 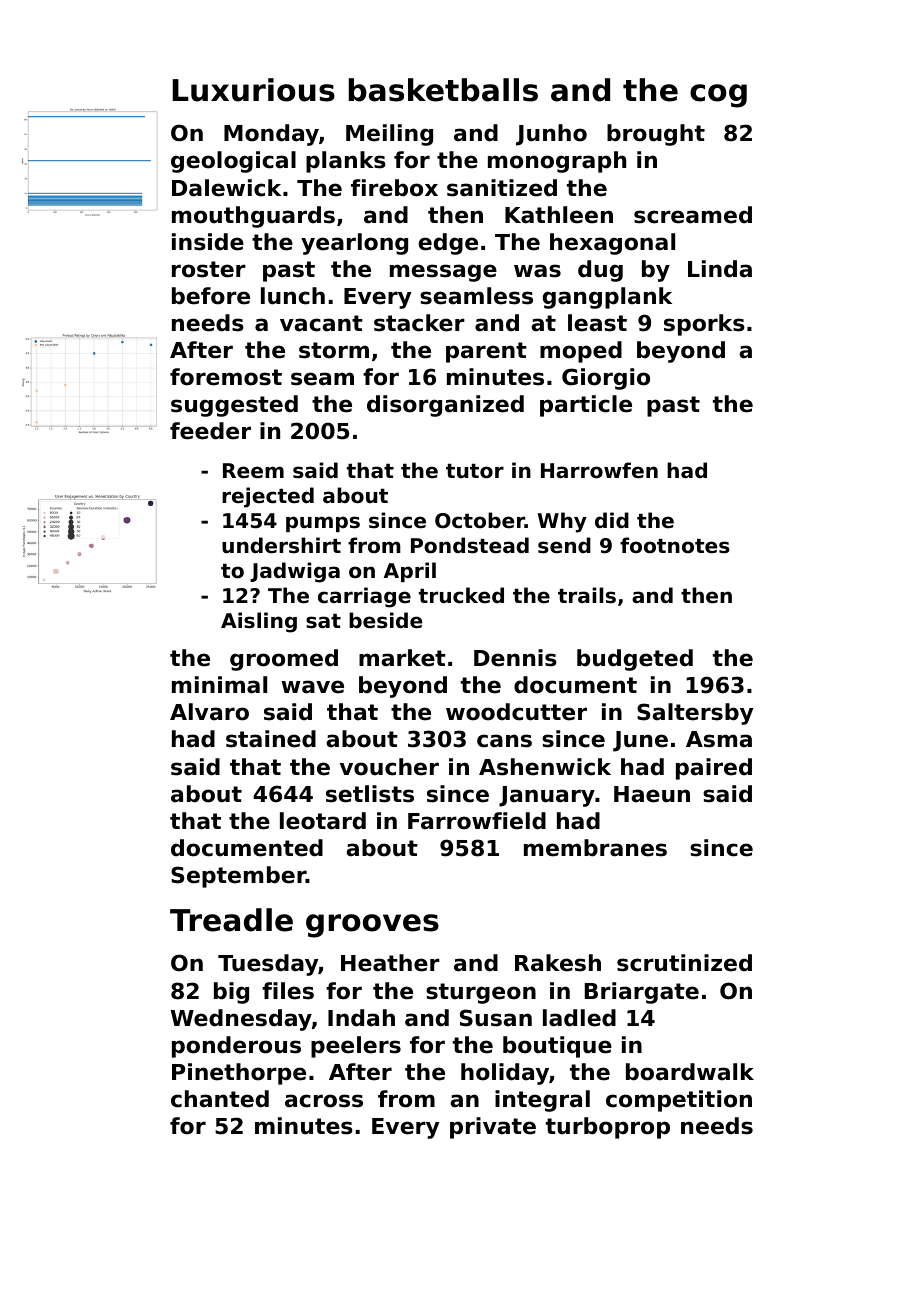 I want to click on leotard, so click(x=323, y=821).
